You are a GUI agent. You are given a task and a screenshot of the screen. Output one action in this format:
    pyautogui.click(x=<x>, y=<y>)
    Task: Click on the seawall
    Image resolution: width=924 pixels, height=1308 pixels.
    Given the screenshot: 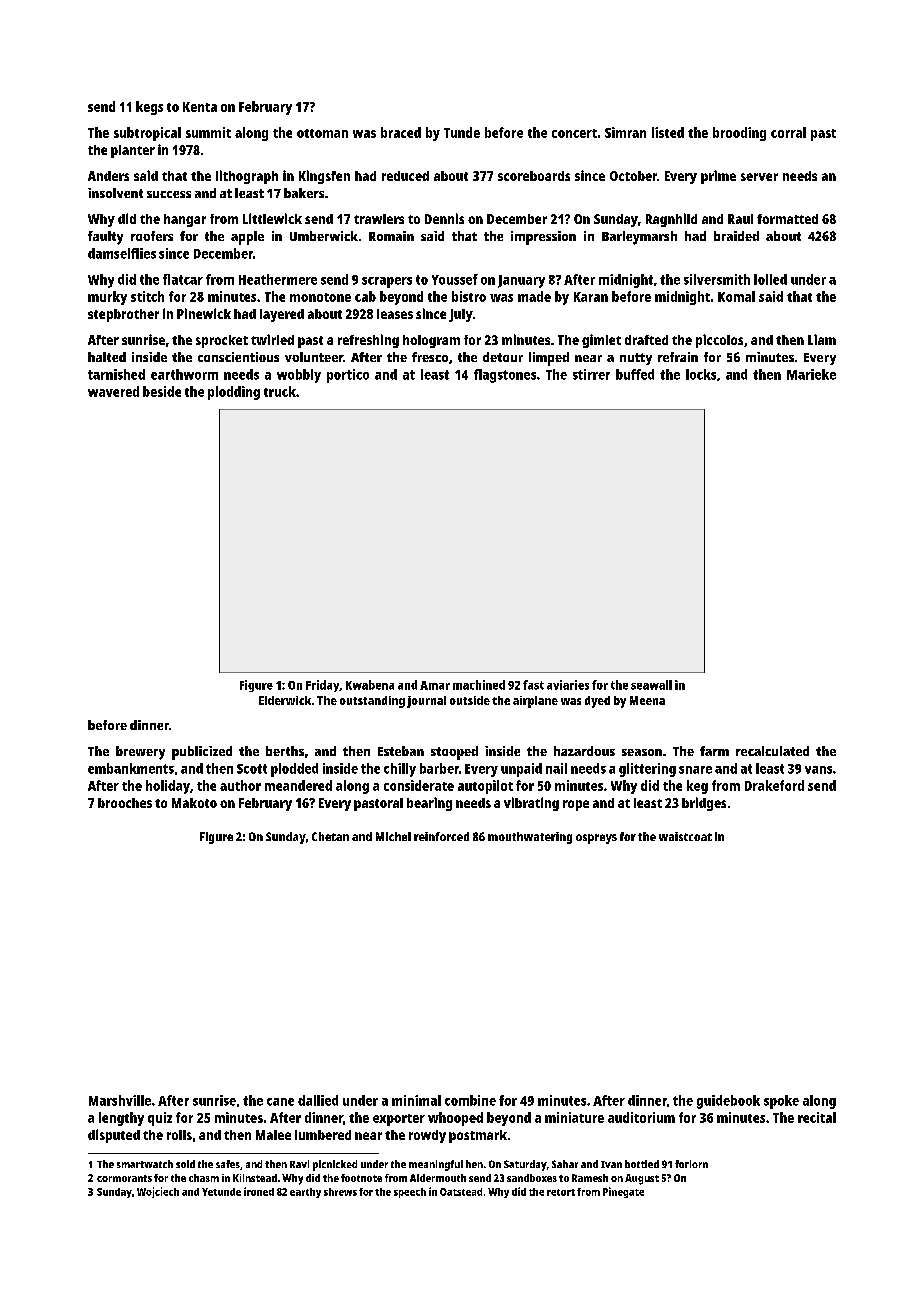 What is the action you would take?
    pyautogui.click(x=651, y=685)
